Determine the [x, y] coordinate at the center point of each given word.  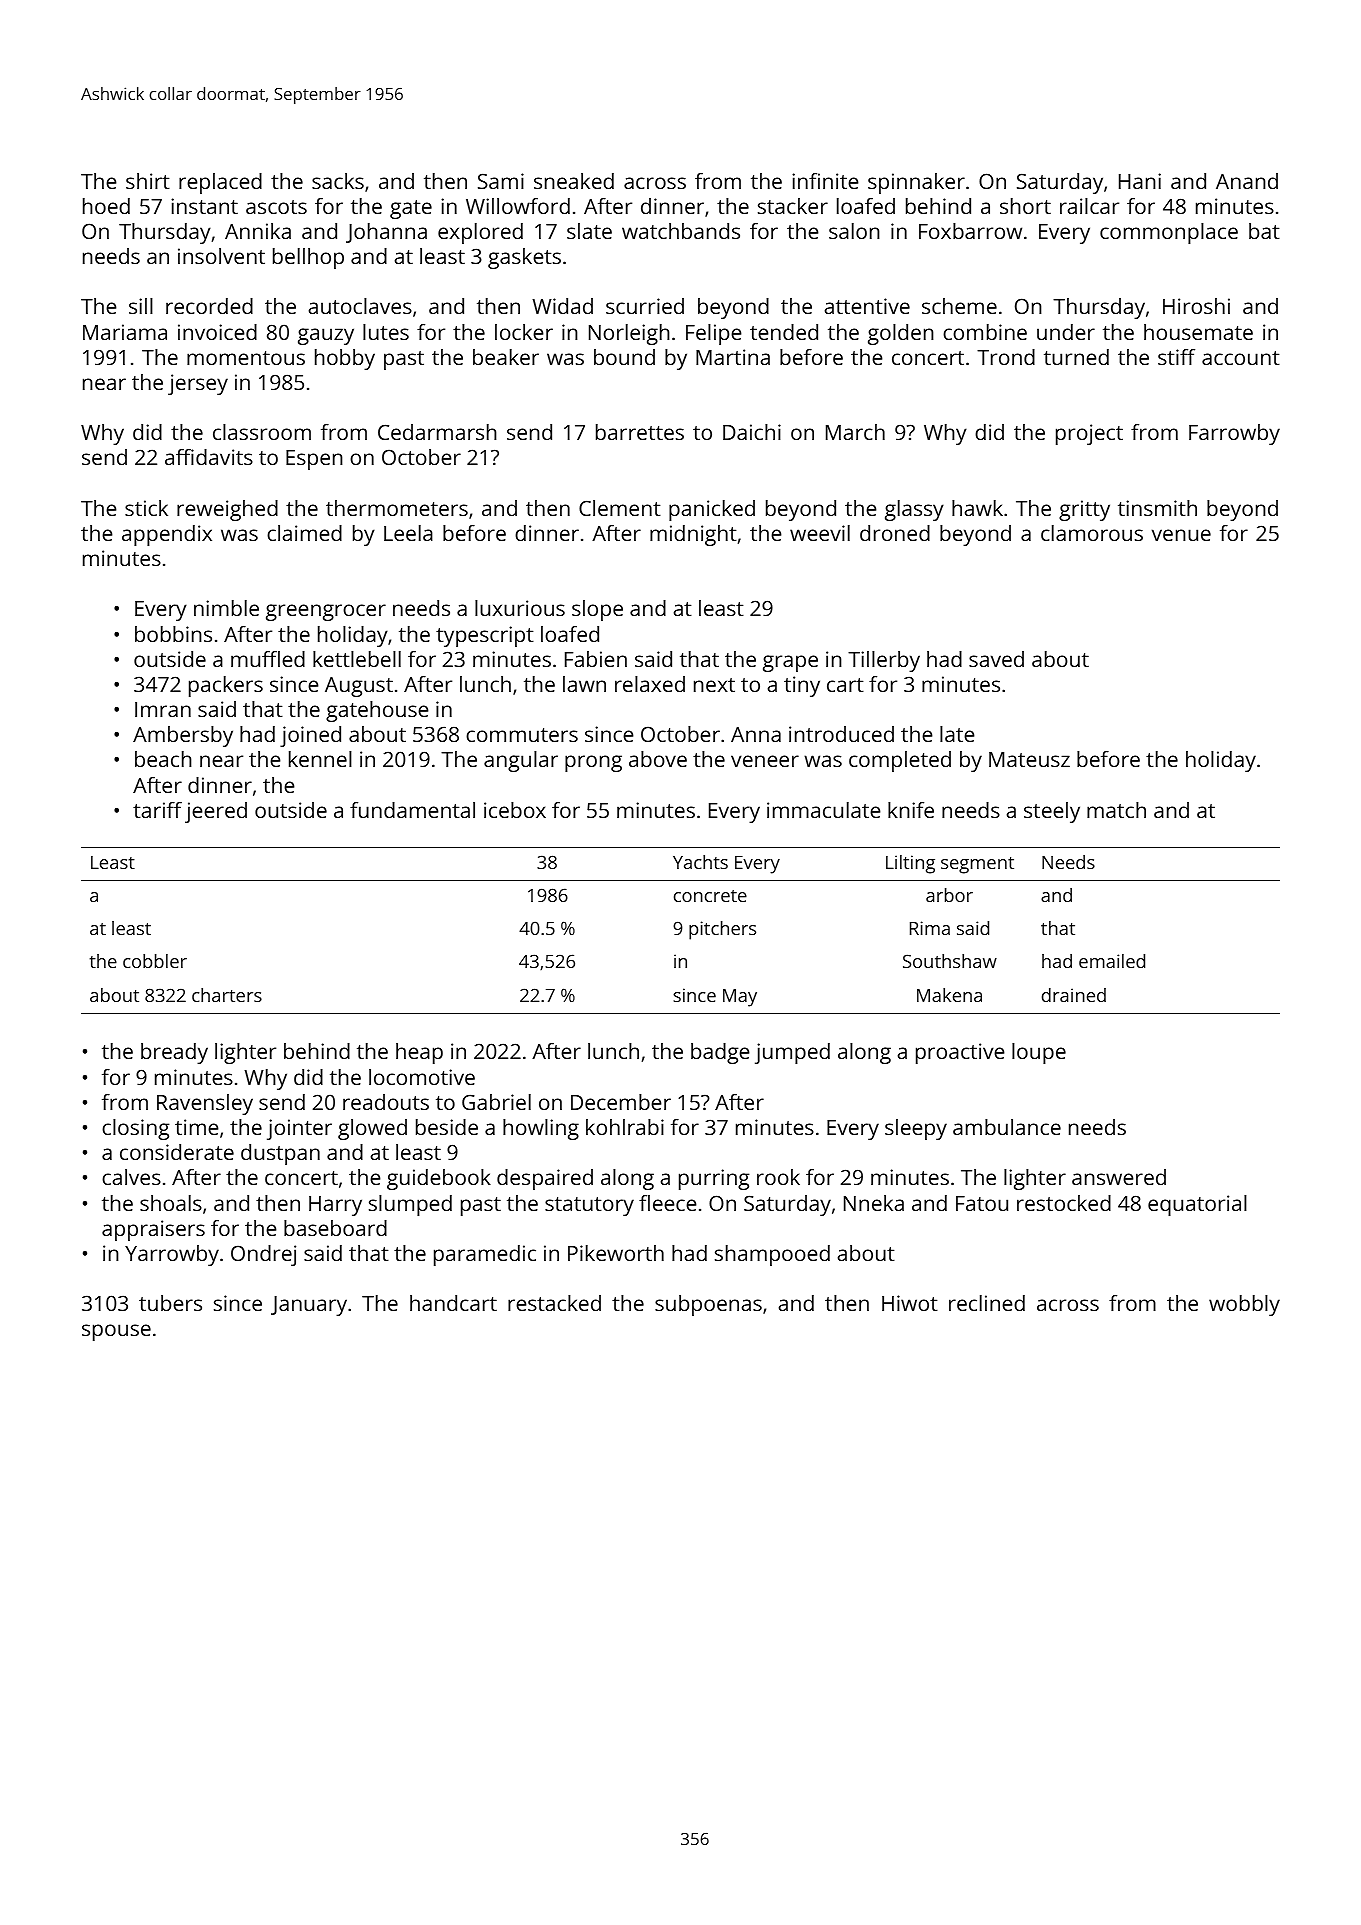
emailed [1112, 961]
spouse [116, 1332]
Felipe [713, 334]
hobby [345, 359]
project [1089, 434]
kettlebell [357, 659]
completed [900, 761]
